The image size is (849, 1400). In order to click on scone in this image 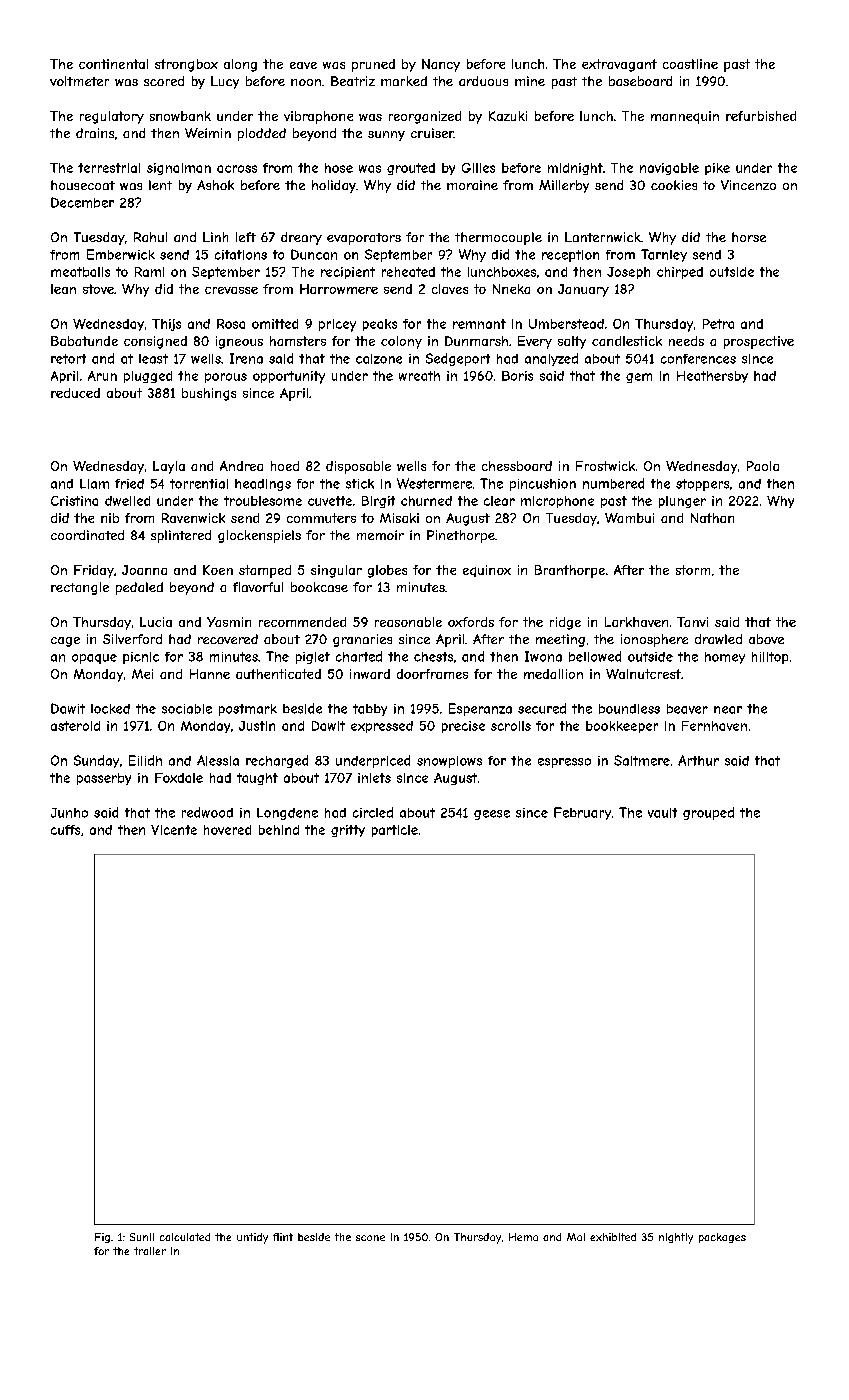, I will do `click(370, 1238)`.
